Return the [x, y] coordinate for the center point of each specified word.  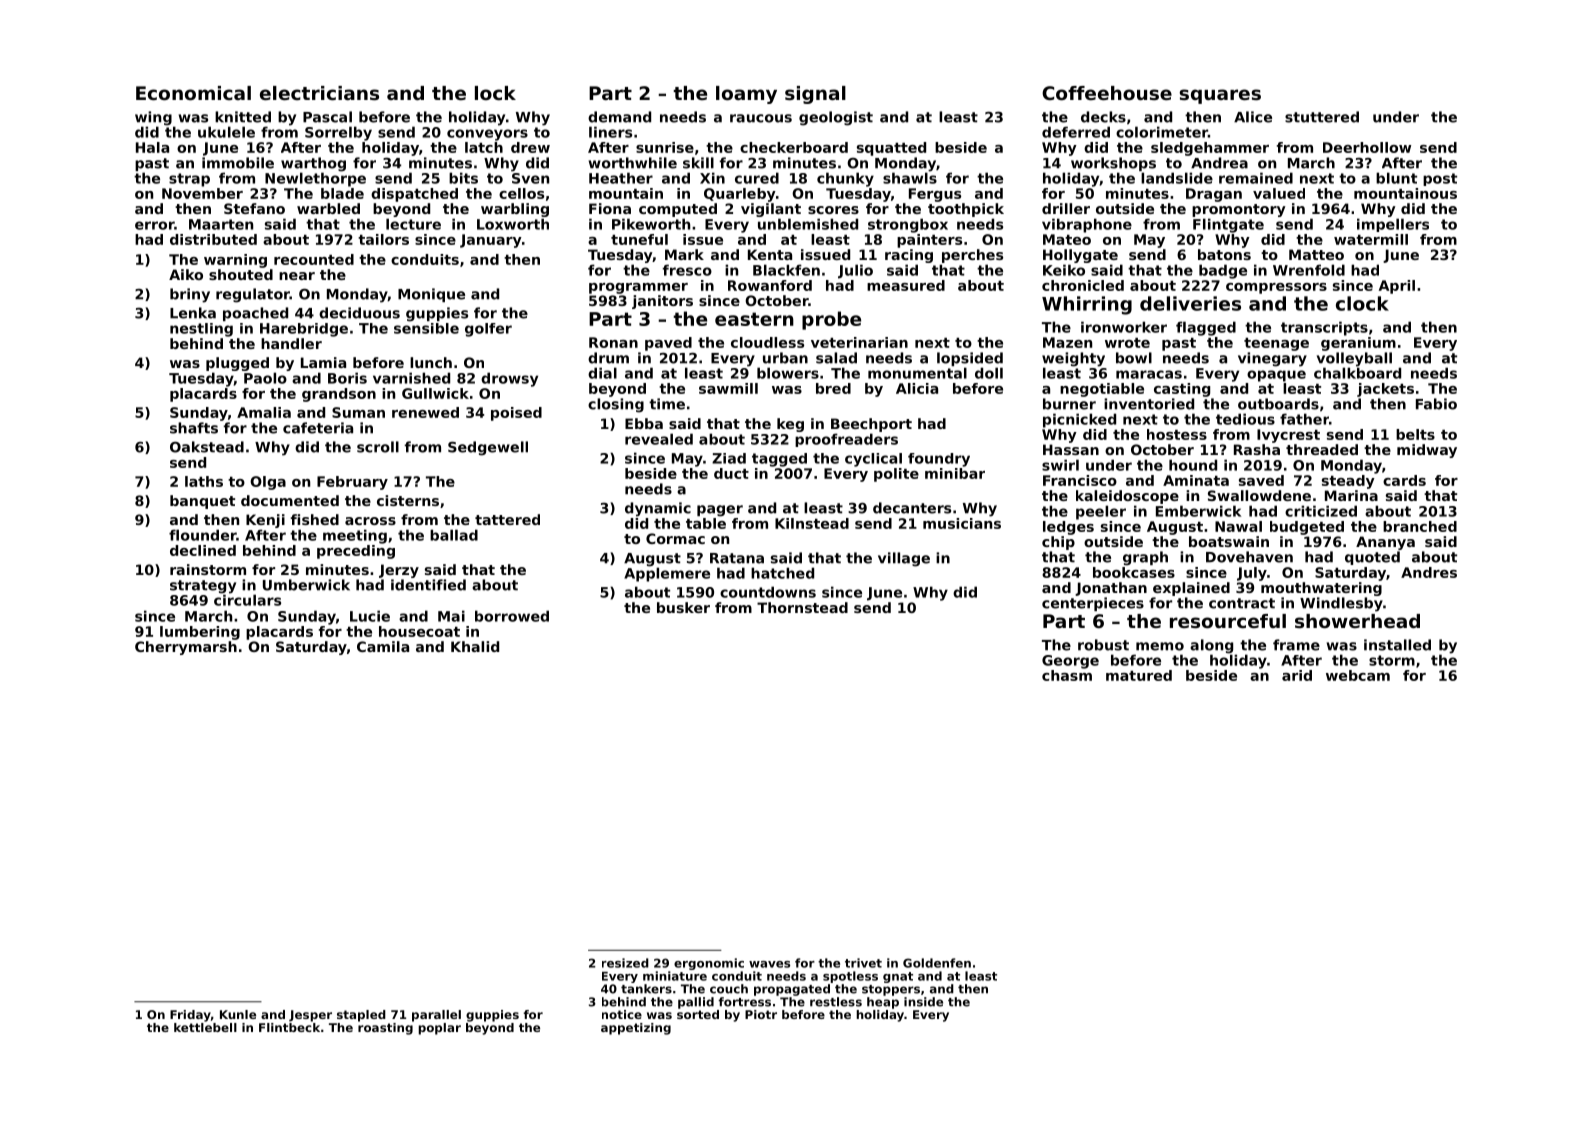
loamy [746, 95]
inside [923, 1002]
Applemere [667, 574]
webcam [1358, 675]
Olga [268, 483]
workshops [1113, 164]
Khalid [475, 646]
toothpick [966, 210]
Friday [190, 1016]
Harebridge [304, 330]
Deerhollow [1367, 147]
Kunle [238, 1014]
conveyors [487, 135]
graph [1145, 558]
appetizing [636, 1029]
